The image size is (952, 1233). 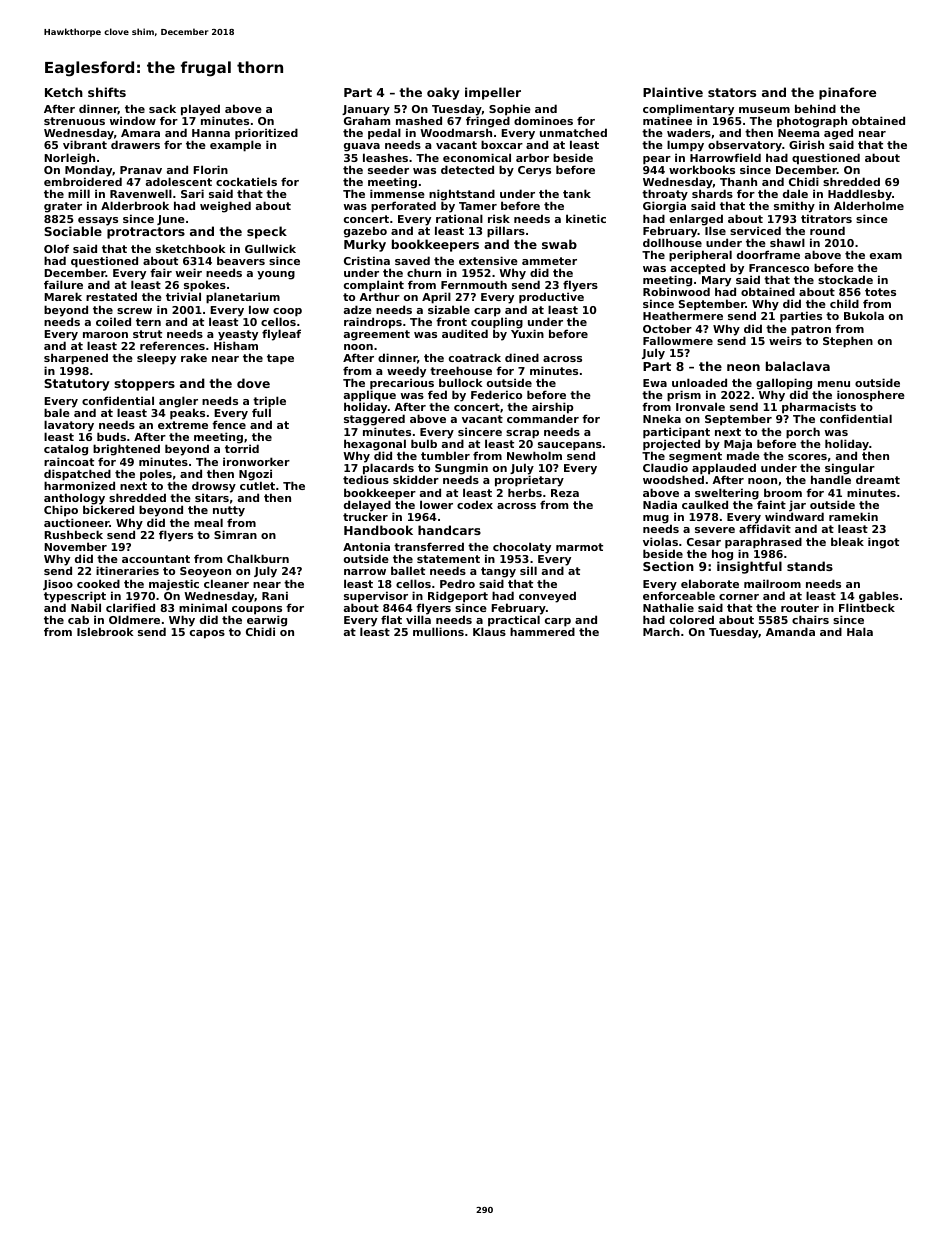 What do you see at coordinates (207, 634) in the screenshot?
I see `capos` at bounding box center [207, 634].
